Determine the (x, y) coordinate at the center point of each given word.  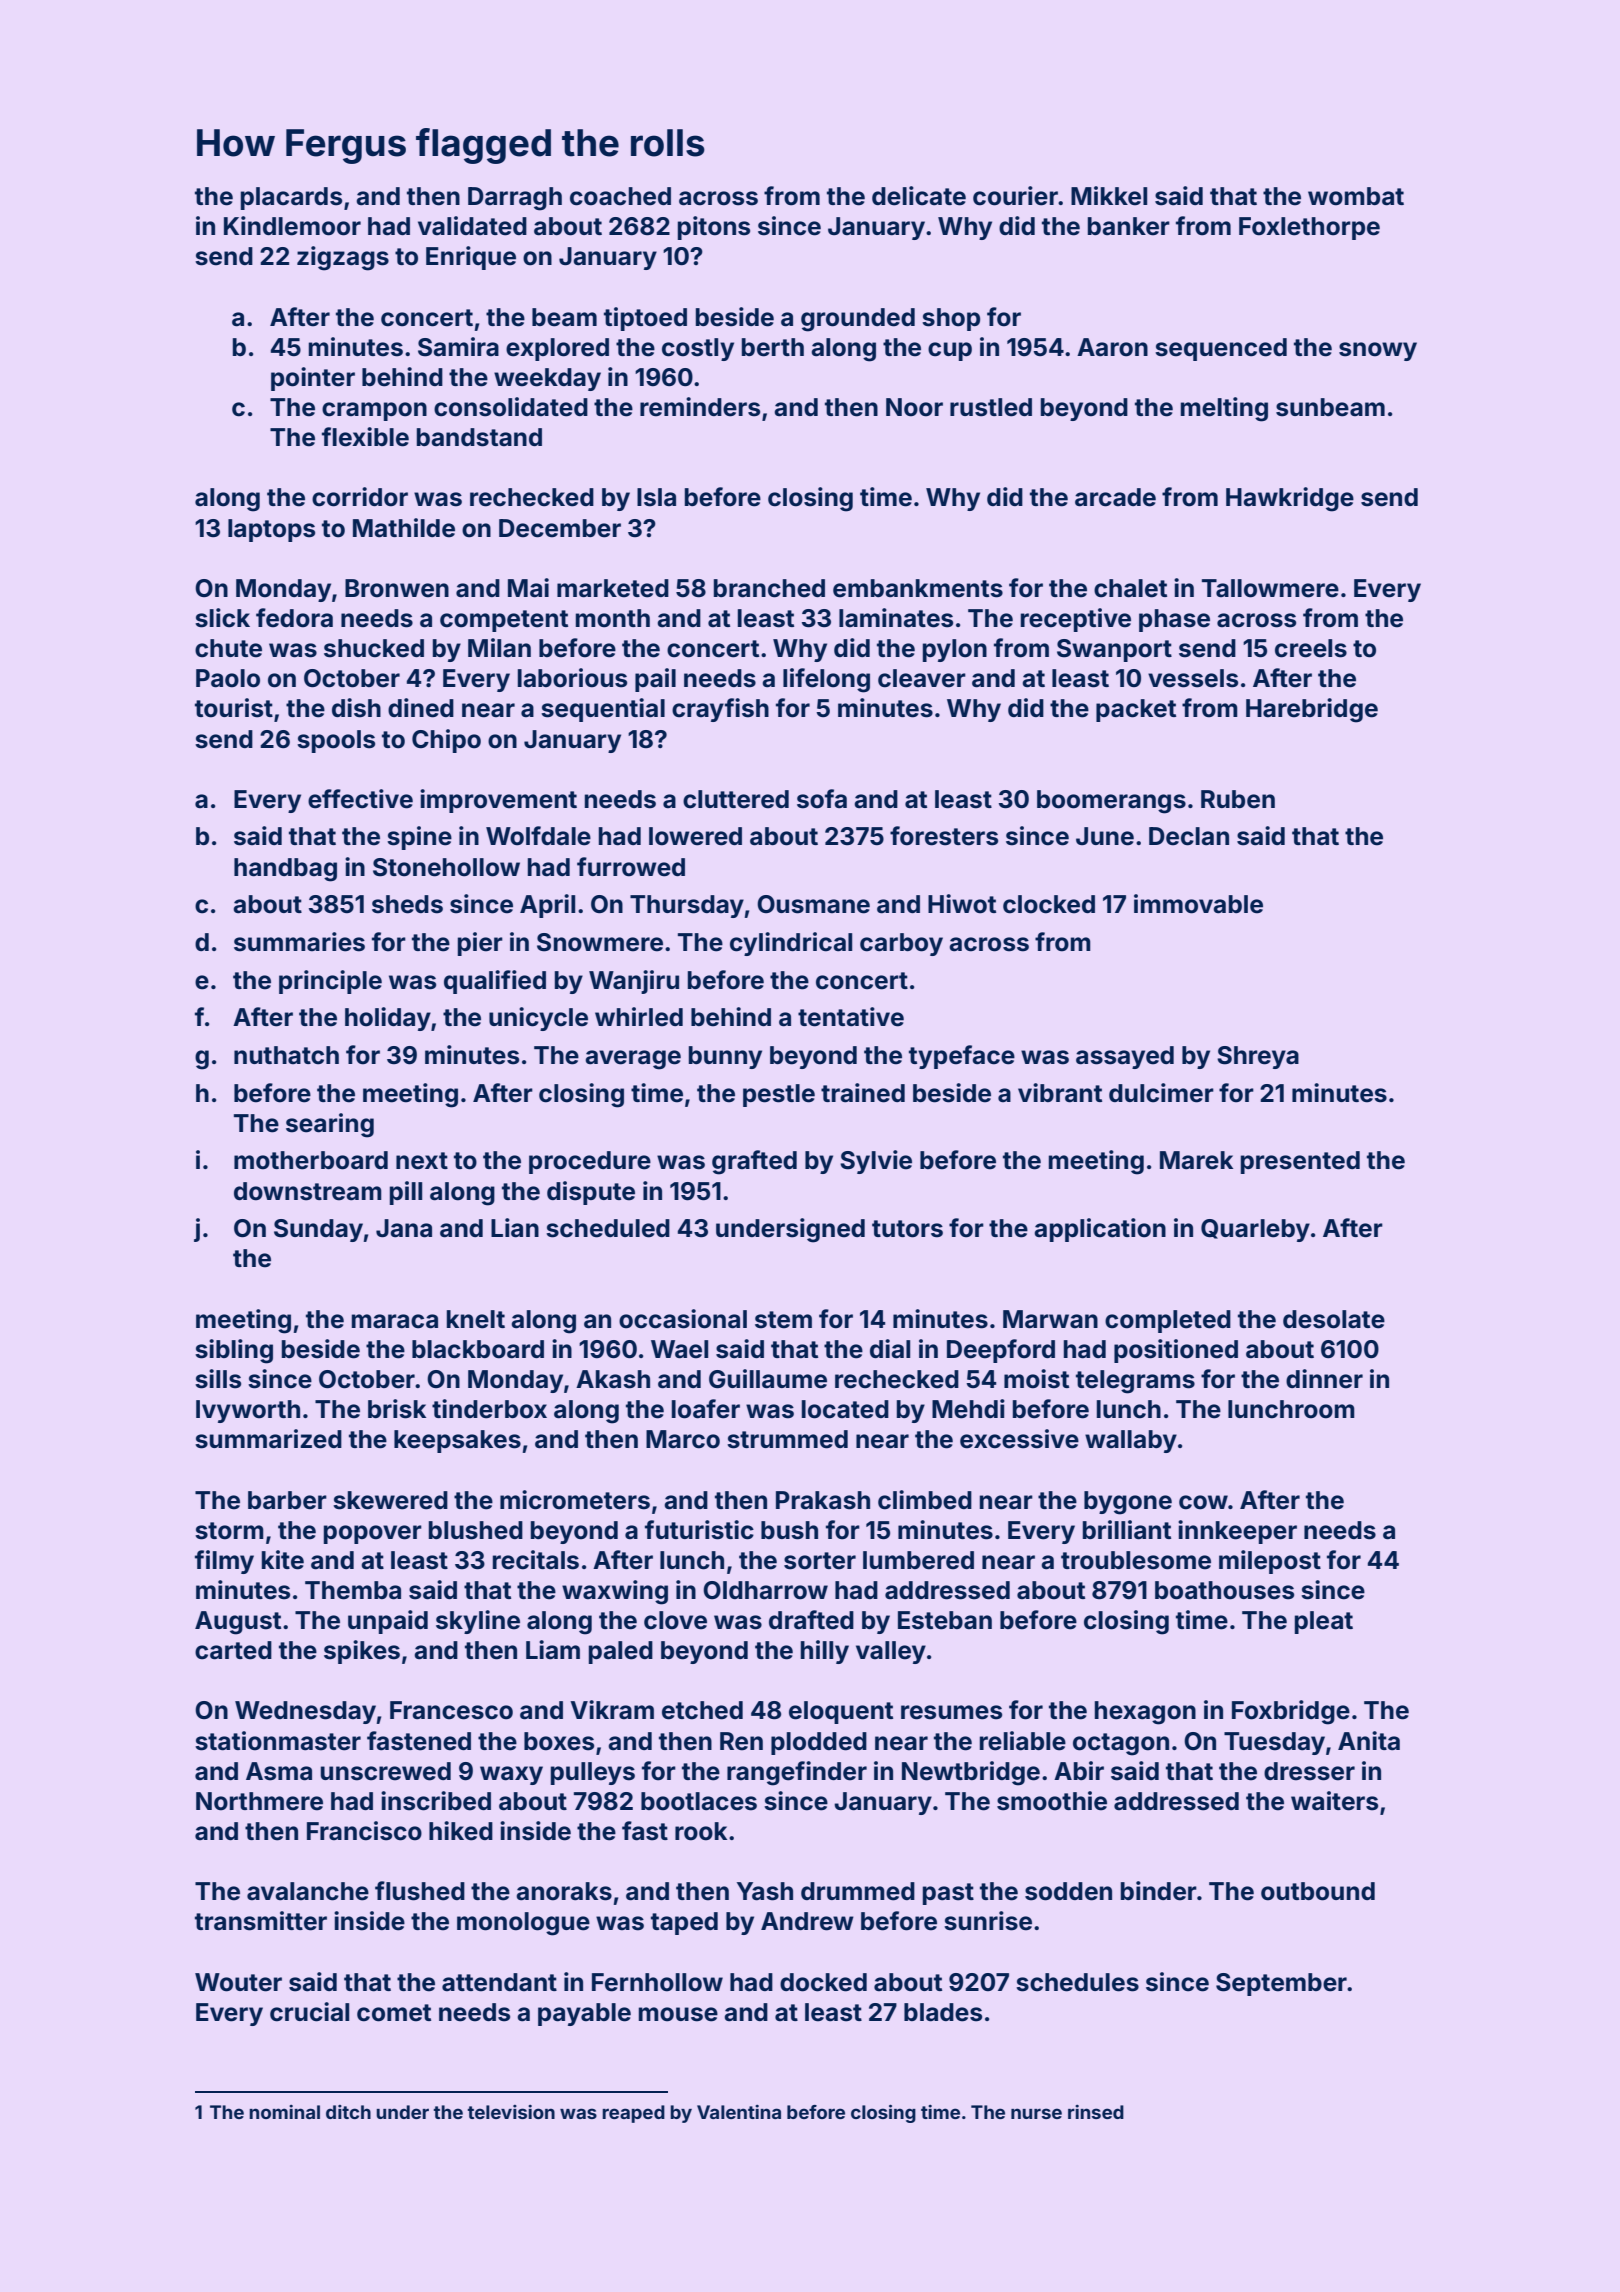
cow (1203, 1502)
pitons (714, 228)
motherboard (311, 1160)
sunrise (988, 1921)
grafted (754, 1162)
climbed (925, 1500)
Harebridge (1312, 710)
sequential (603, 710)
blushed (476, 1530)
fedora (294, 618)
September (1281, 1984)
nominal (284, 2112)
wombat (1356, 196)
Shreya (1258, 1057)
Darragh (515, 199)
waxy (511, 1775)
